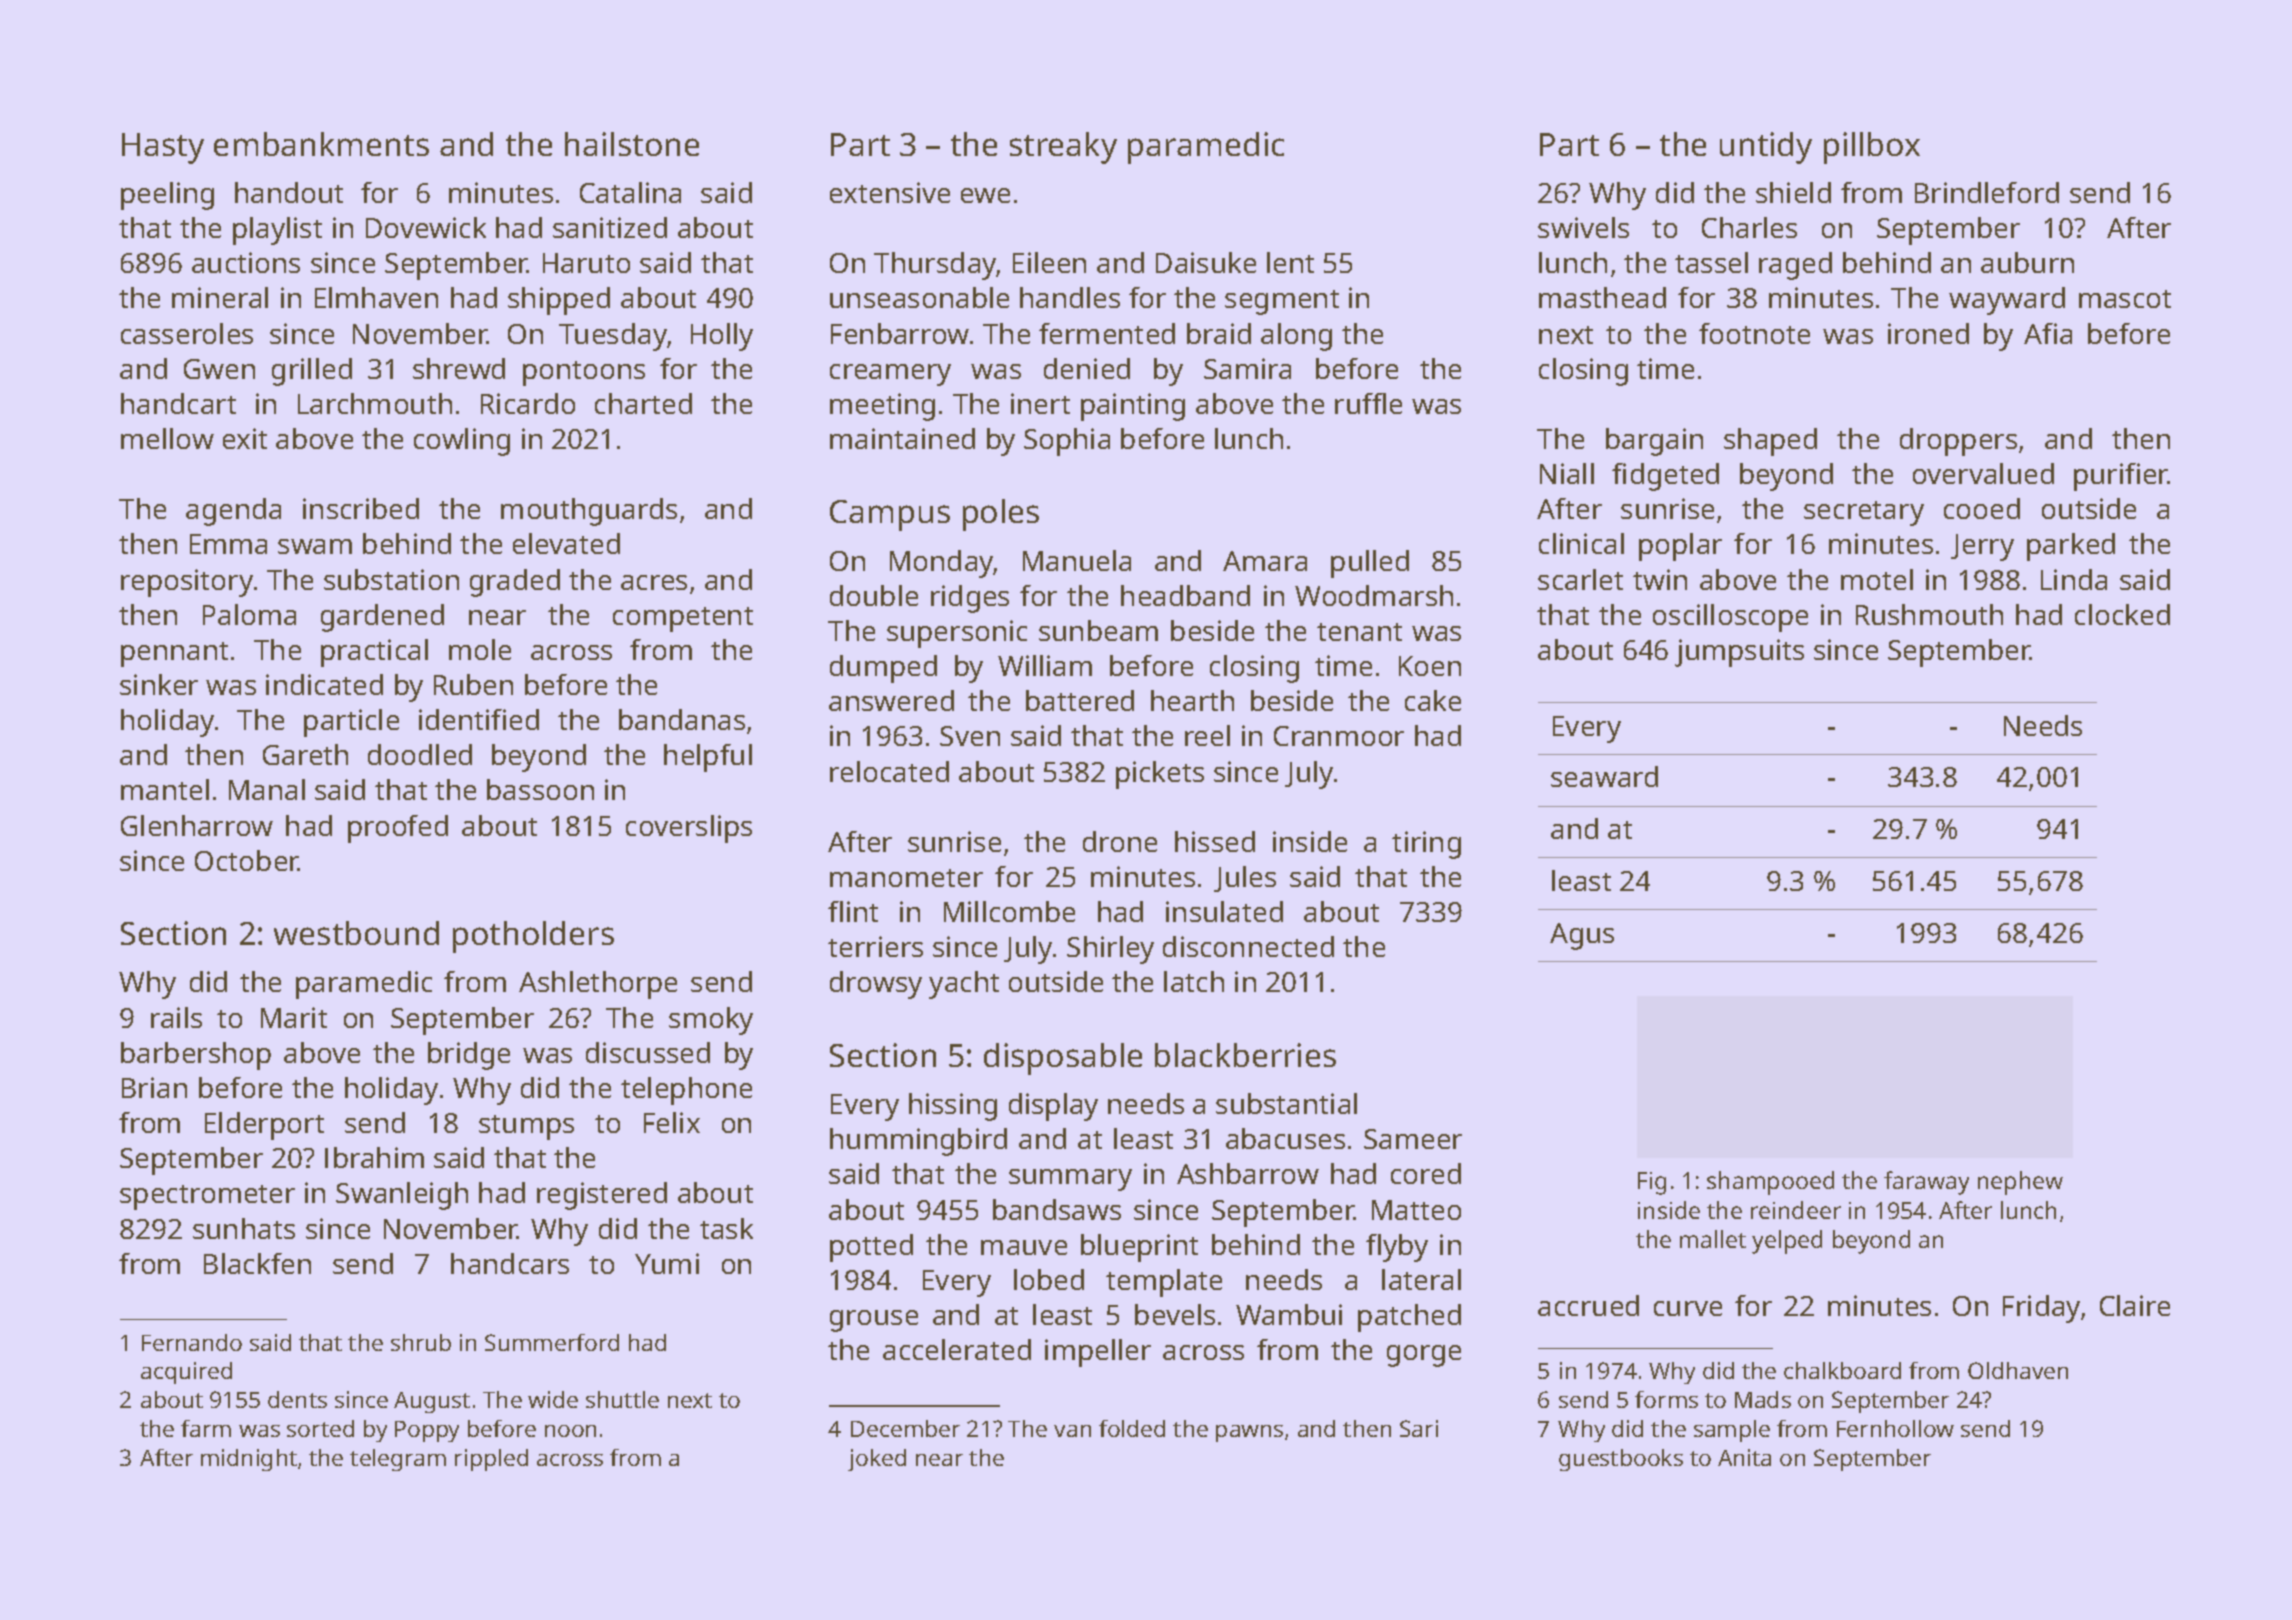 This page has height=1620, width=2292. Describe the element at coordinates (1652, 1183) in the page. I see `Fig` at that location.
